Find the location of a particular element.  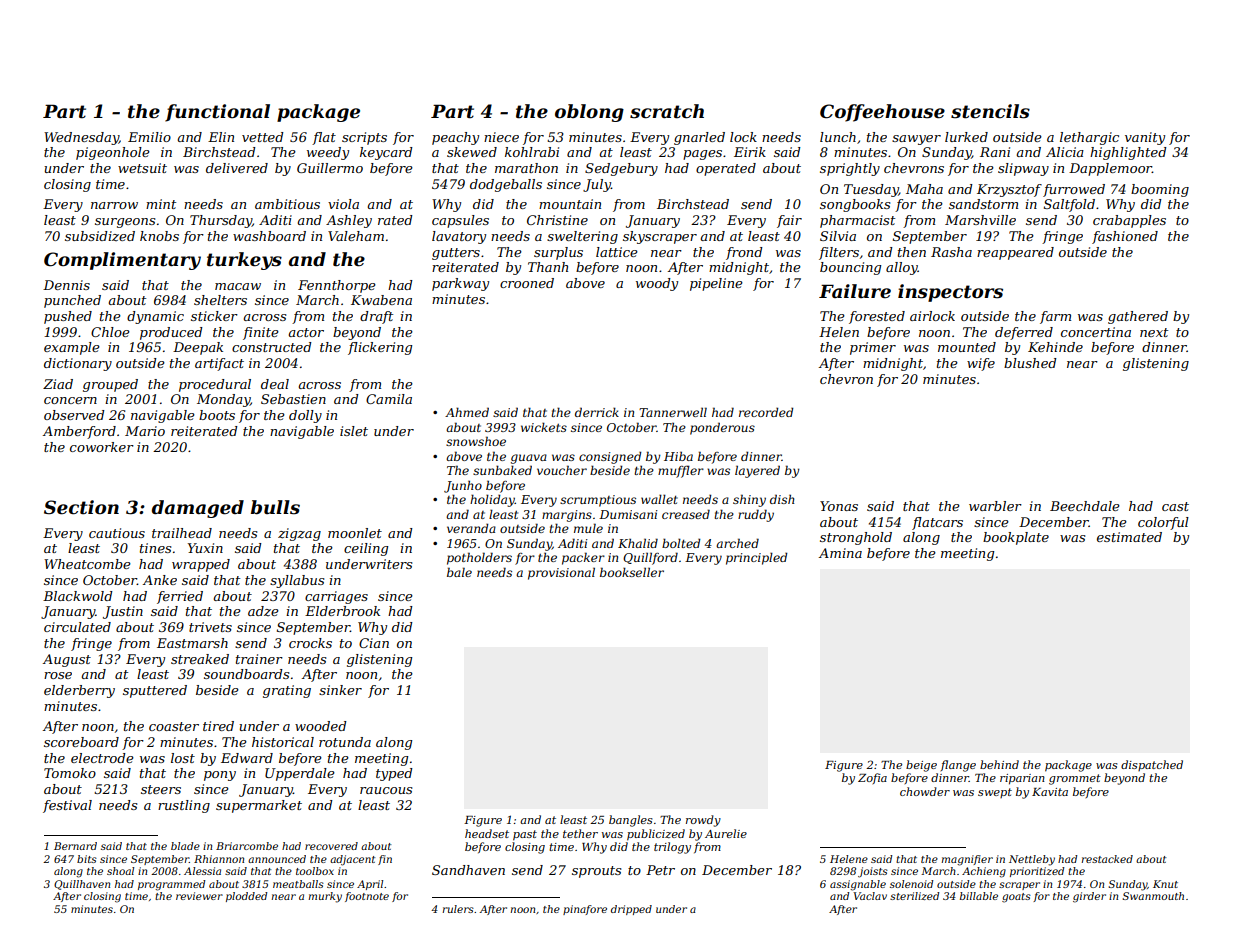

voucher is located at coordinates (562, 470).
